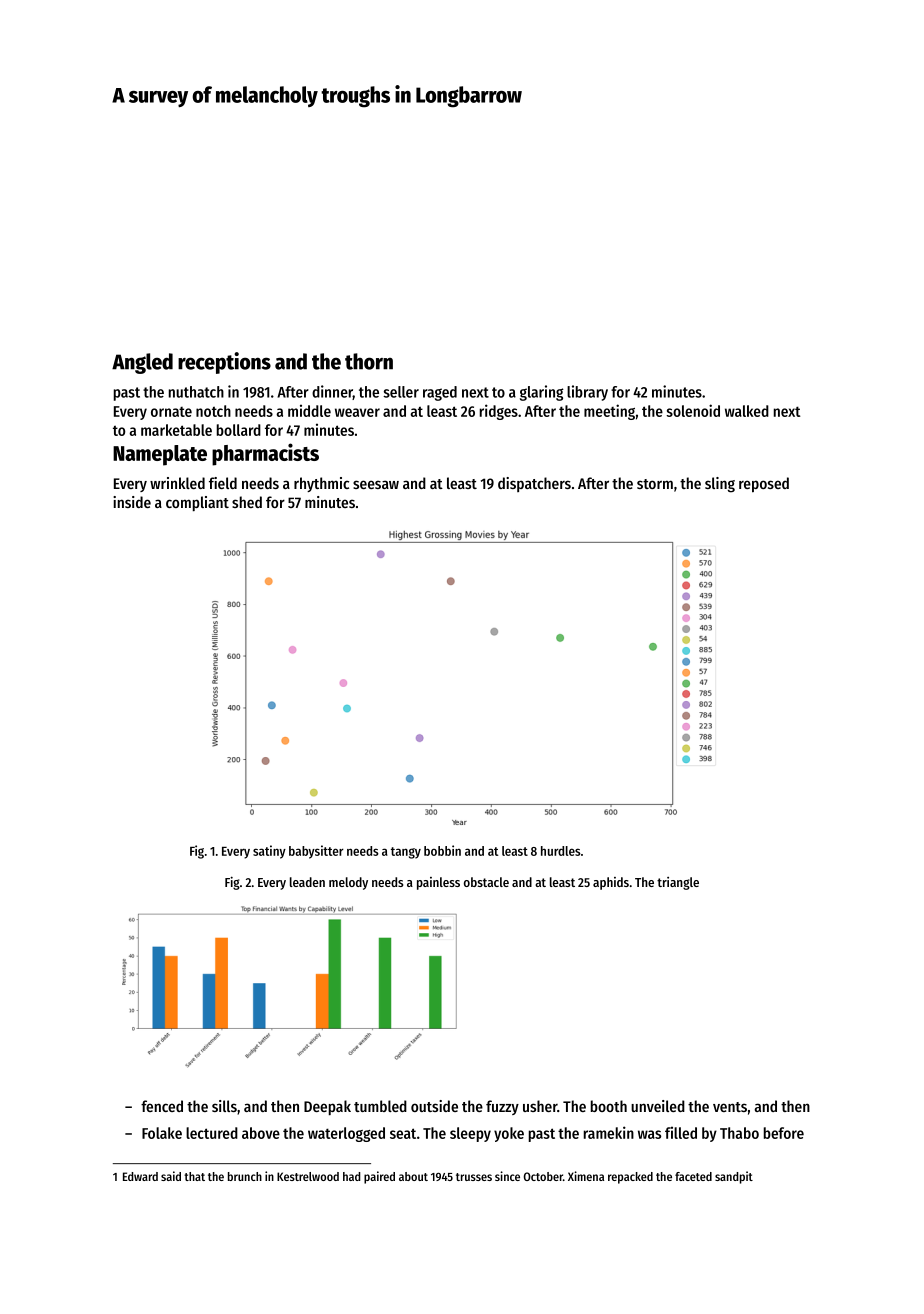 The width and height of the document is (924, 1314). I want to click on triangle, so click(678, 883).
